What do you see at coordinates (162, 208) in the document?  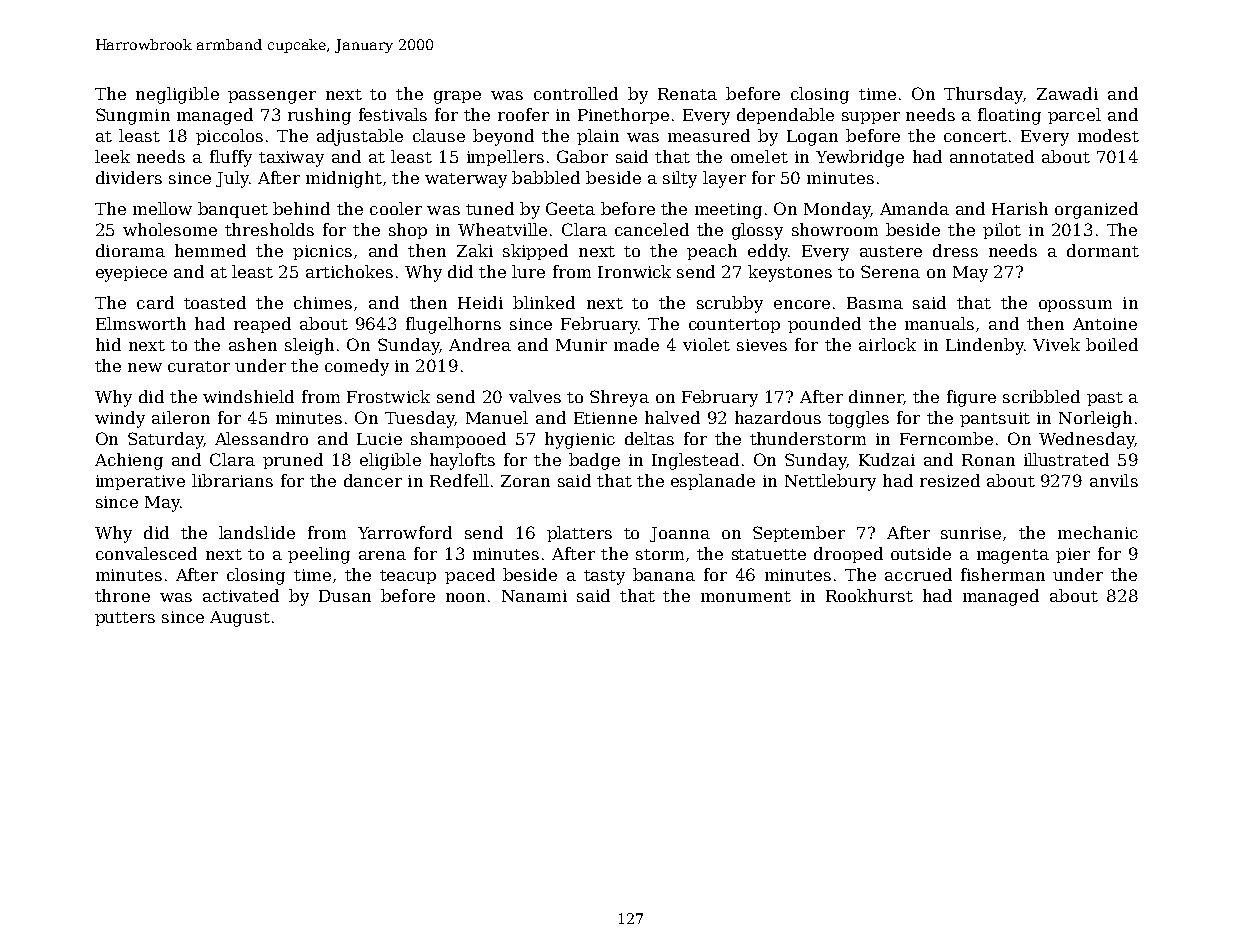 I see `mellow` at bounding box center [162, 208].
